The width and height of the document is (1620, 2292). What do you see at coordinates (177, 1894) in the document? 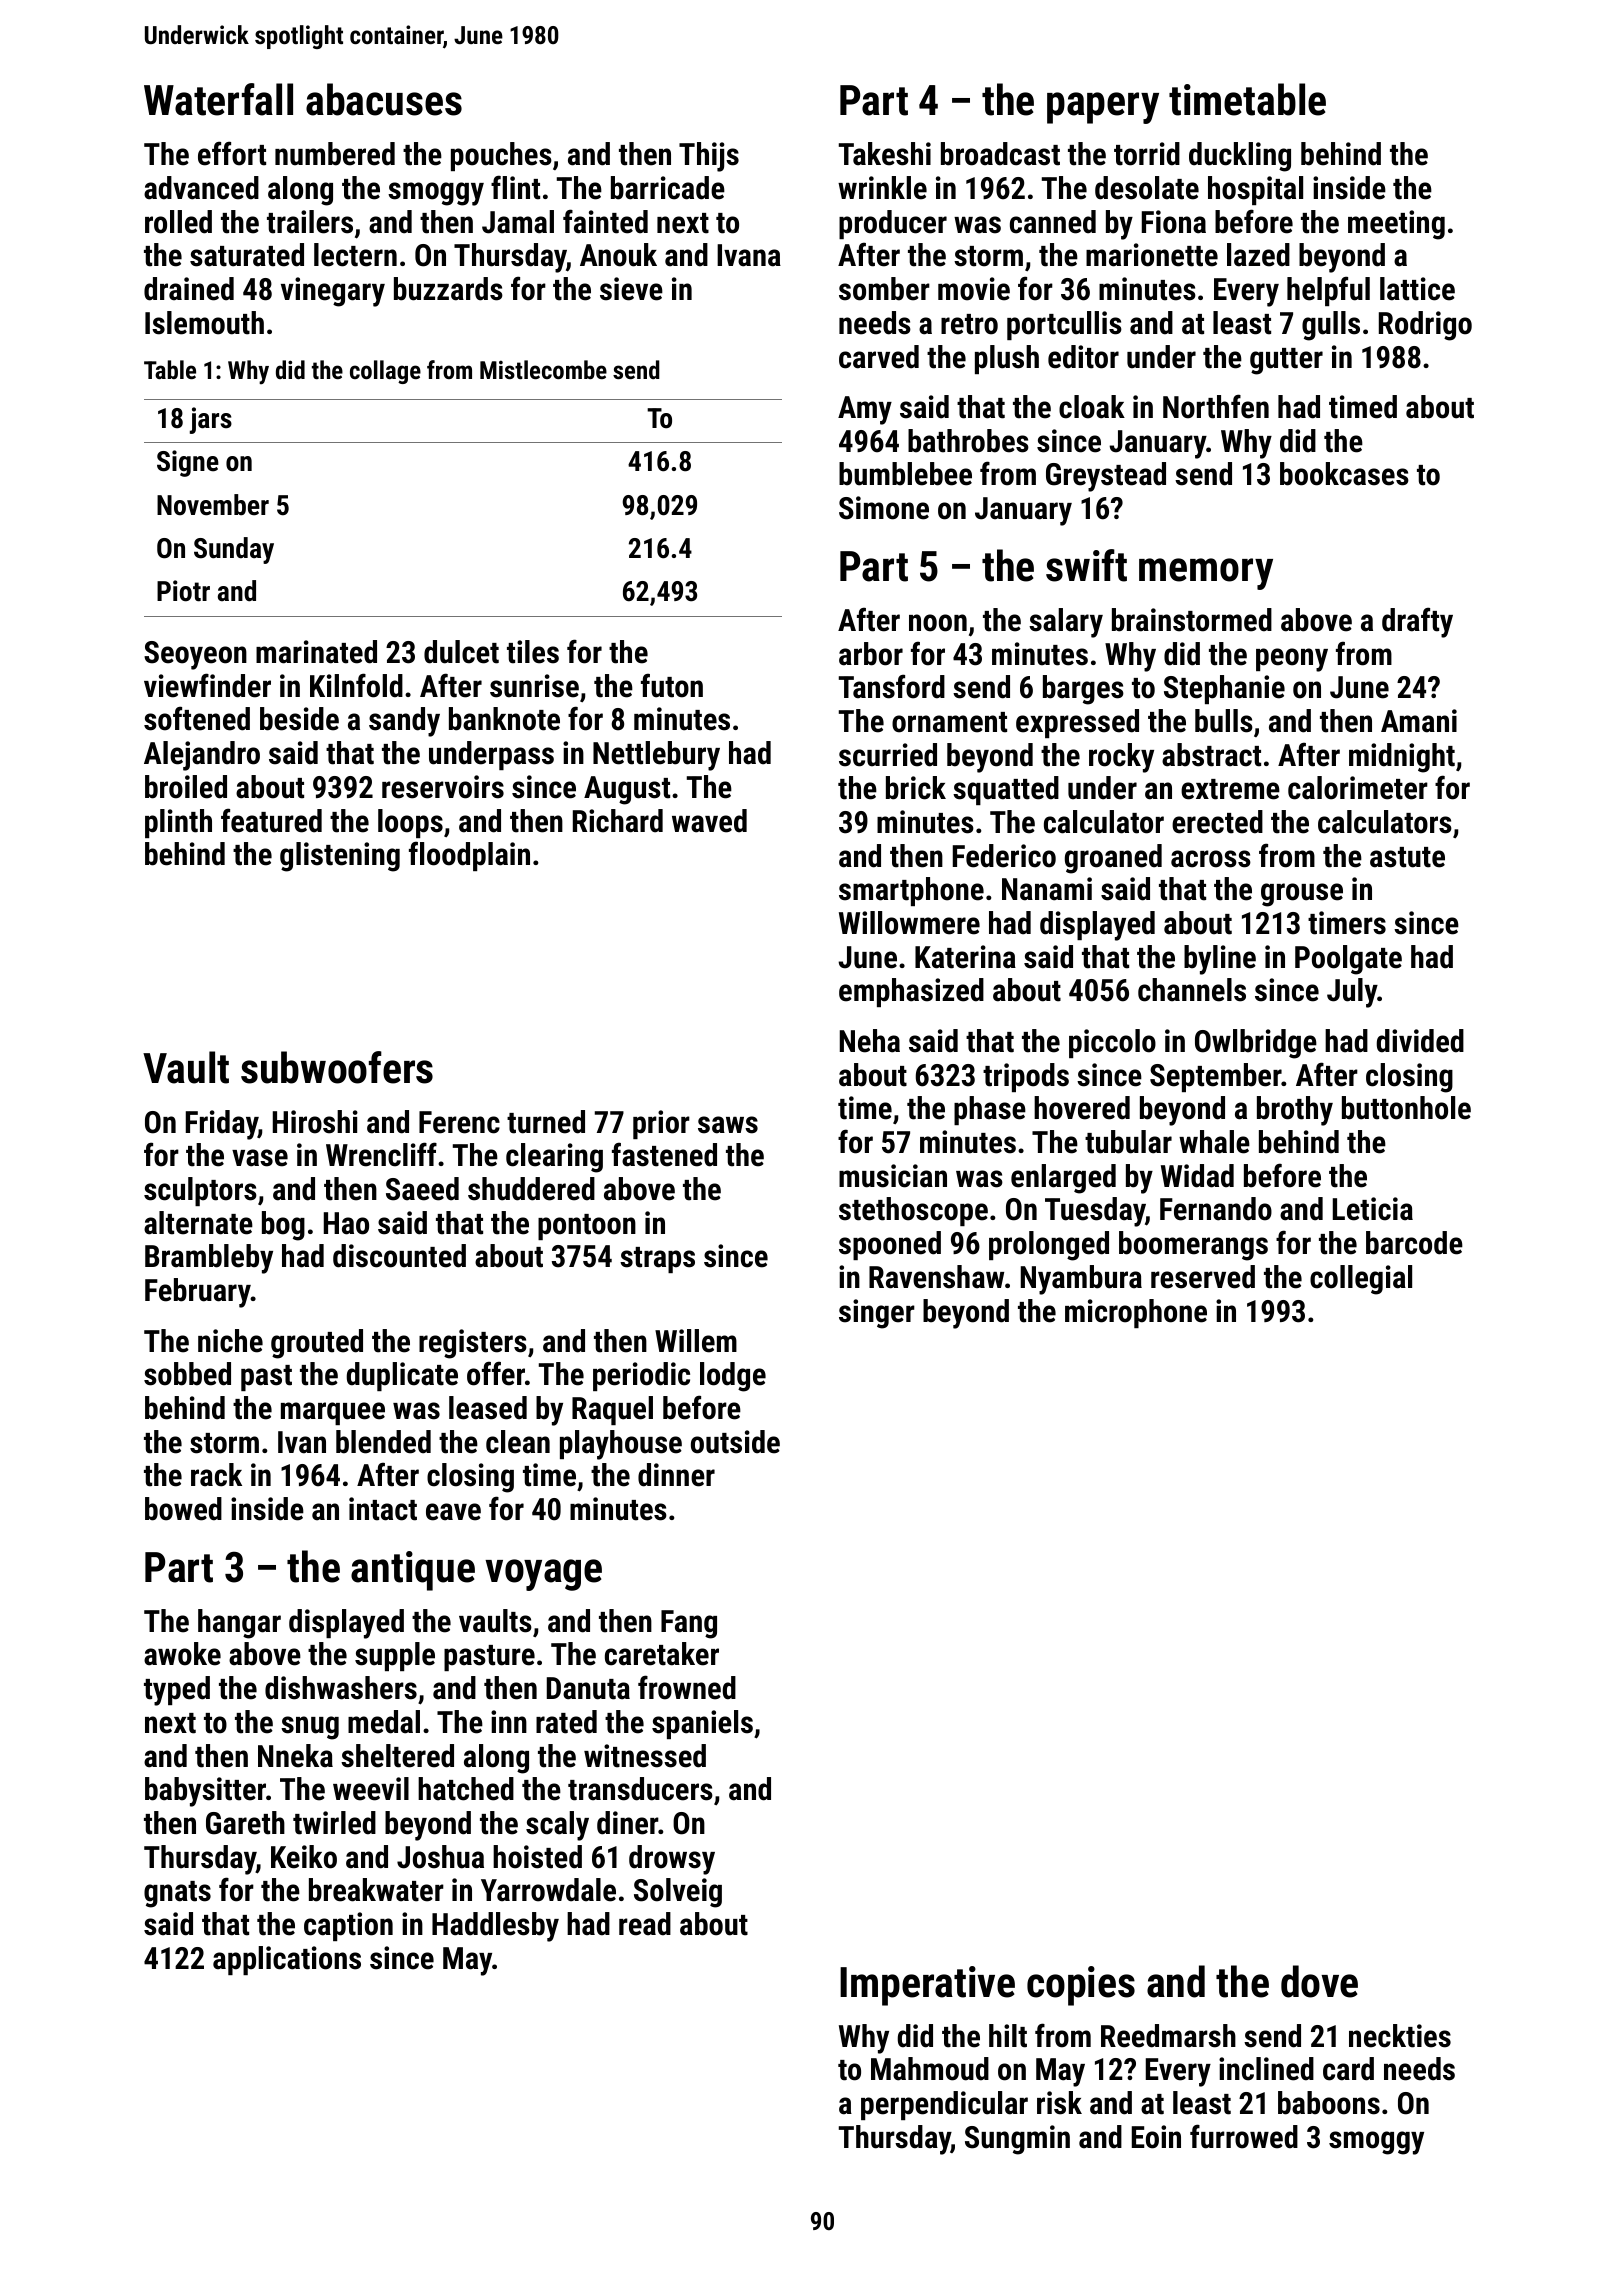
I see `gnats` at bounding box center [177, 1894].
